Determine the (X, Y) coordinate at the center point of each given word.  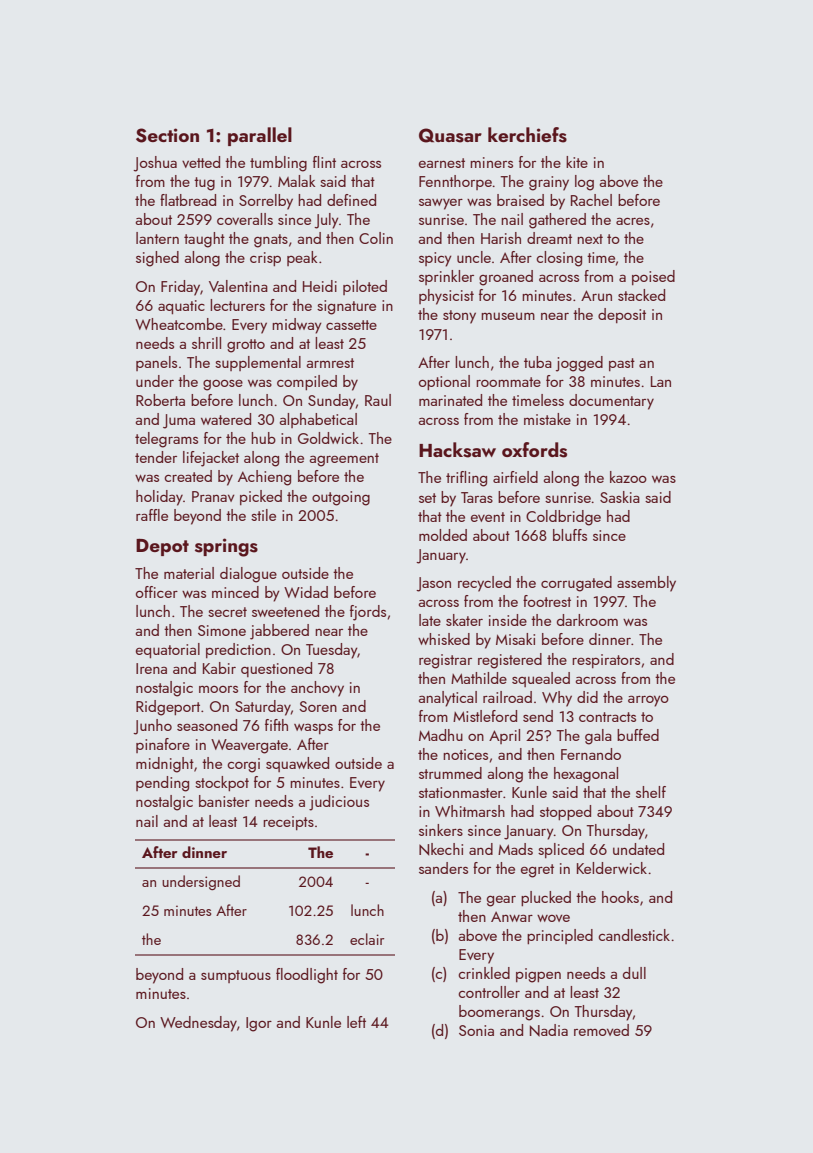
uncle (474, 257)
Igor (259, 1024)
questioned (276, 669)
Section (167, 135)
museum (508, 316)
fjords (368, 613)
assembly (646, 584)
